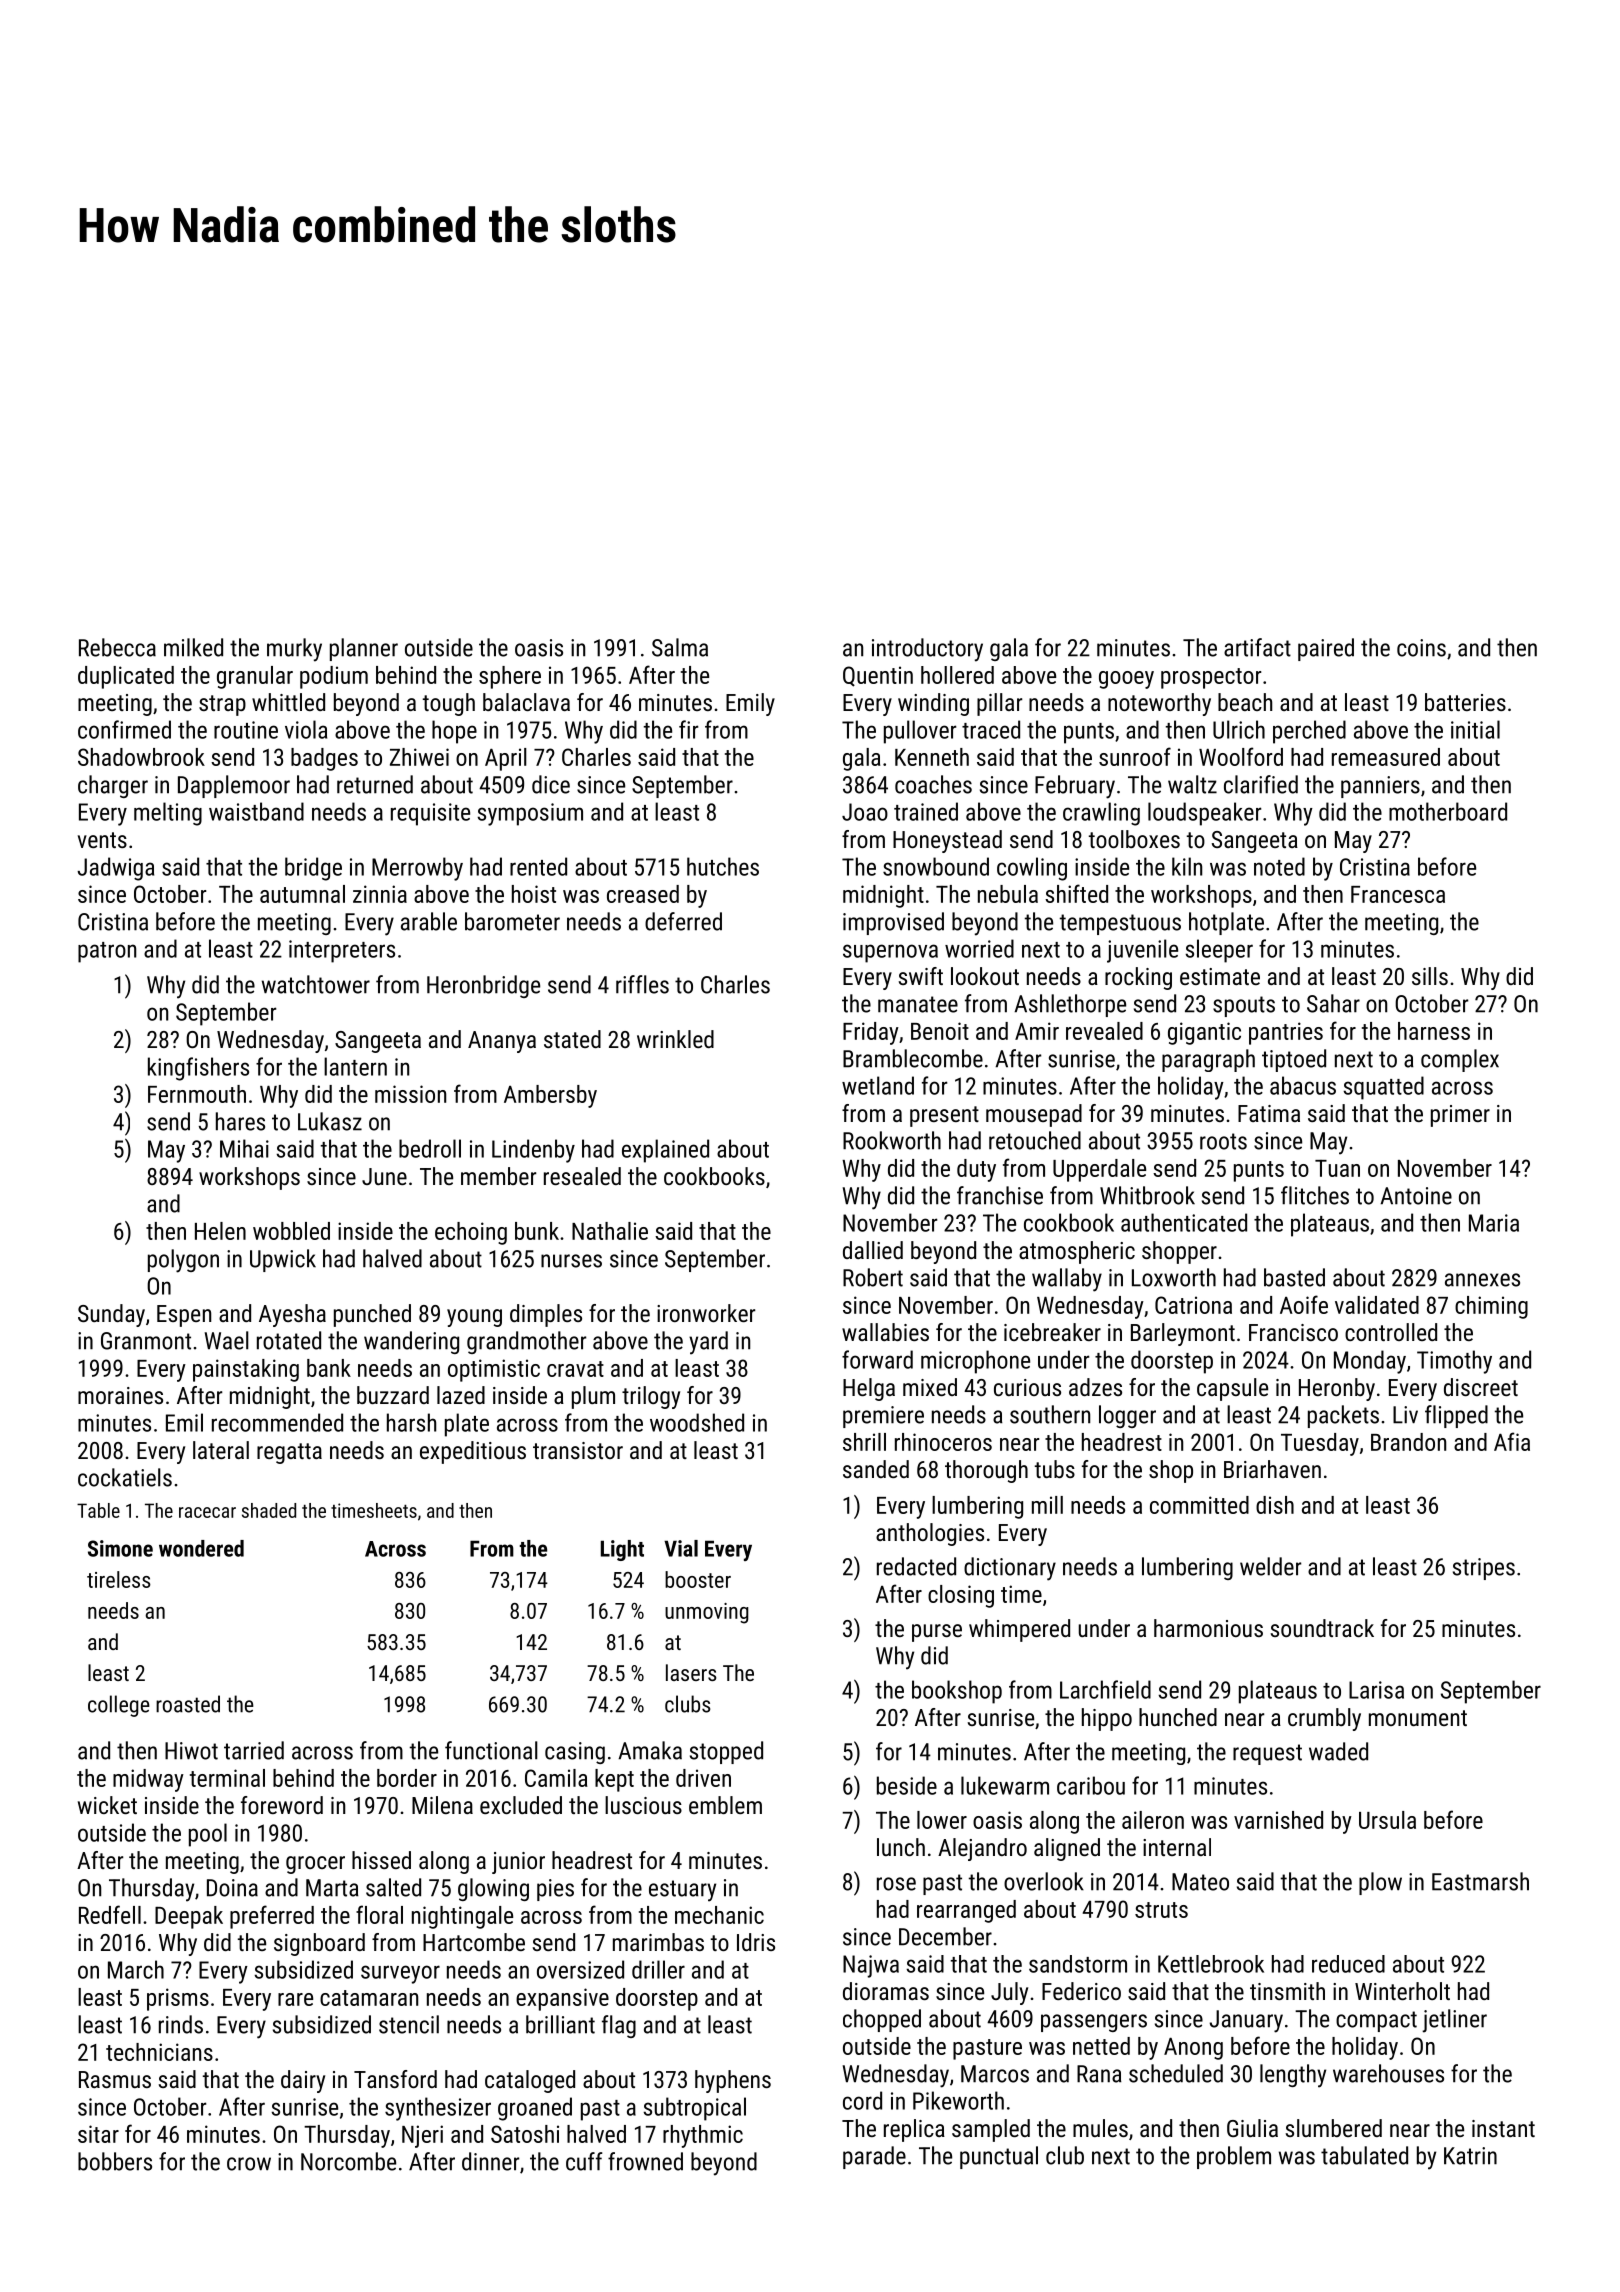 This image has height=2292, width=1620. What do you see at coordinates (136, 1969) in the image?
I see `March` at bounding box center [136, 1969].
